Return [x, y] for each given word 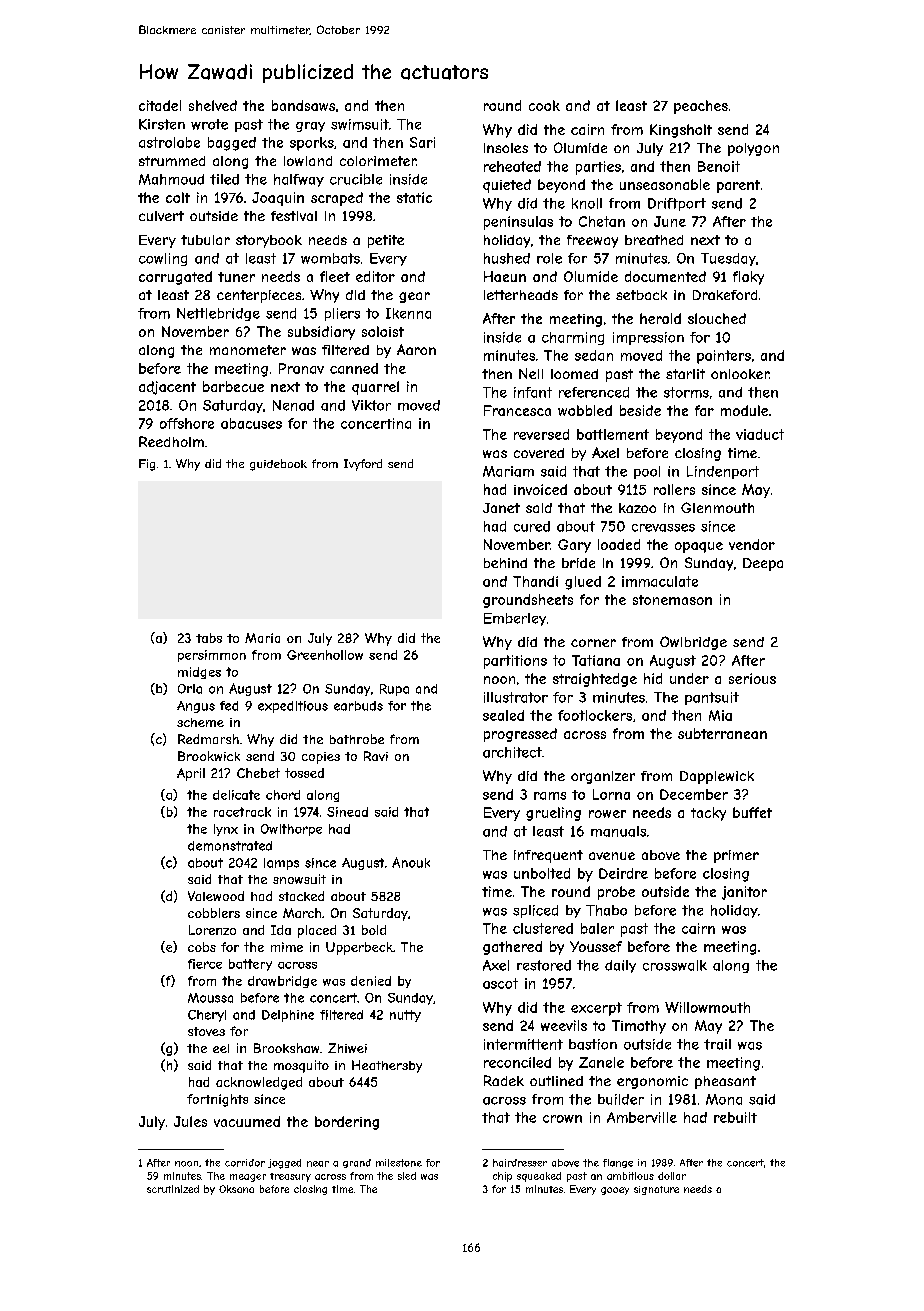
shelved [213, 105]
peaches [701, 107]
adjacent [167, 388]
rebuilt [735, 1117]
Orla [190, 689]
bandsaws [303, 105]
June [670, 221]
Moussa [210, 998]
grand [357, 1163]
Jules [190, 1121]
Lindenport [723, 472]
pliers [342, 314]
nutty [405, 1016]
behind [505, 563]
